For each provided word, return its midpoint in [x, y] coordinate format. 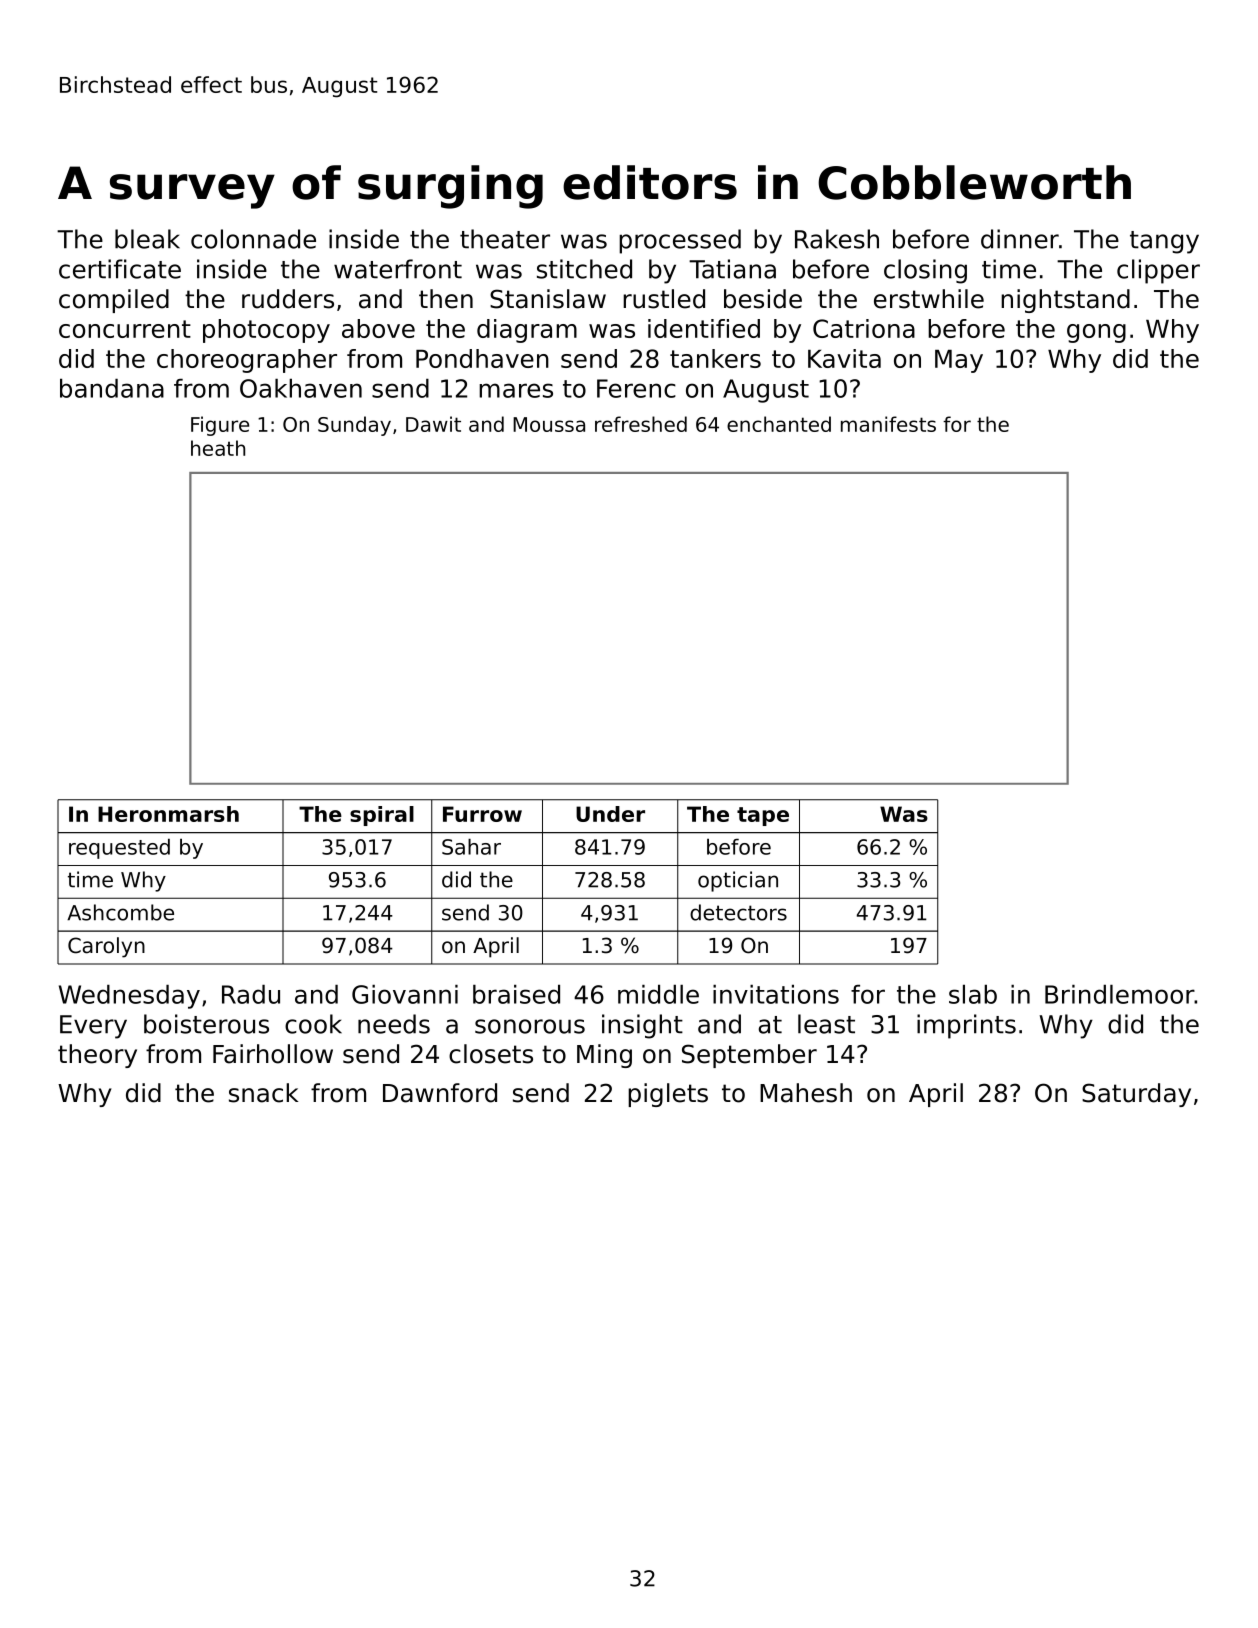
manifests [888, 424]
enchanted [779, 424]
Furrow [482, 814]
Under [610, 814]
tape [763, 816]
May [959, 361]
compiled [114, 301]
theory [97, 1056]
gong [1096, 333]
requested [119, 849]
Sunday [354, 426]
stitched [584, 269]
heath [218, 448]
